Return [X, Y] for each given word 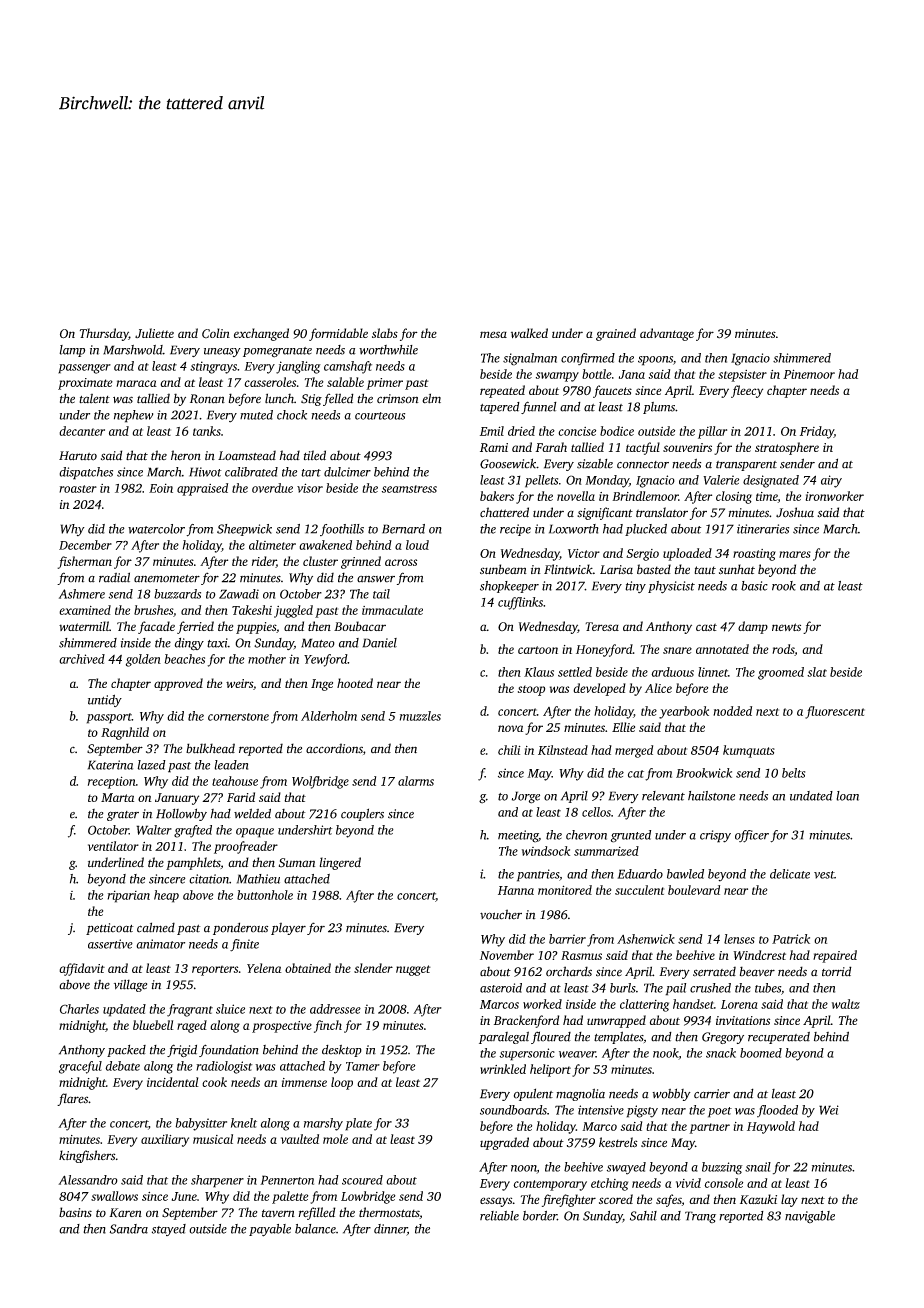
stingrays [213, 367]
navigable [810, 1217]
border [540, 1216]
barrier [567, 939]
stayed [169, 1230]
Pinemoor [809, 374]
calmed [156, 927]
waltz [846, 1004]
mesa [493, 334]
